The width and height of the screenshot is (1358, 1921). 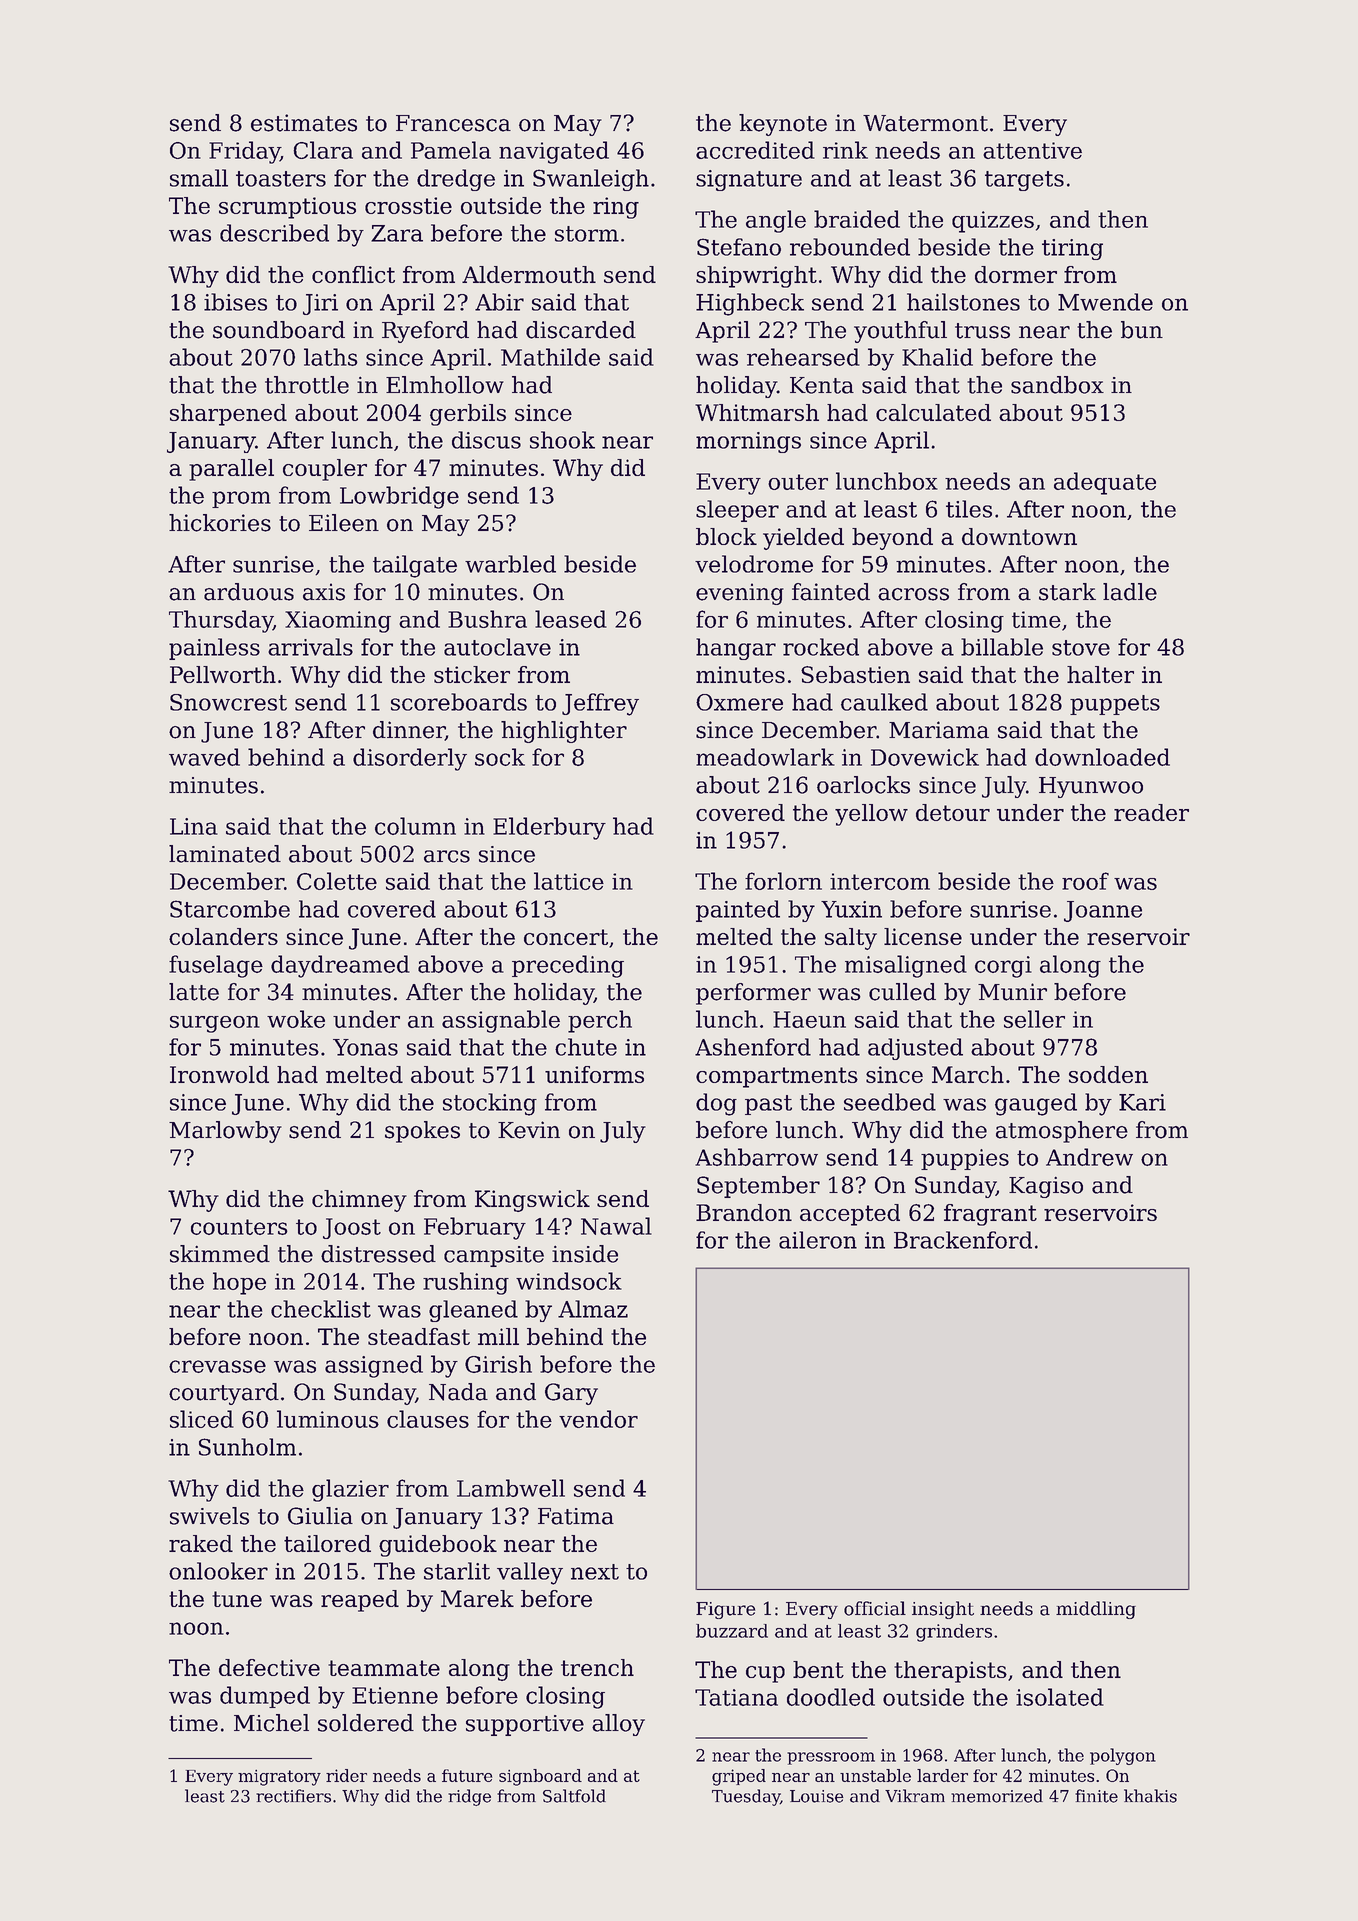 What do you see at coordinates (293, 1796) in the screenshot?
I see `rectifiers` at bounding box center [293, 1796].
